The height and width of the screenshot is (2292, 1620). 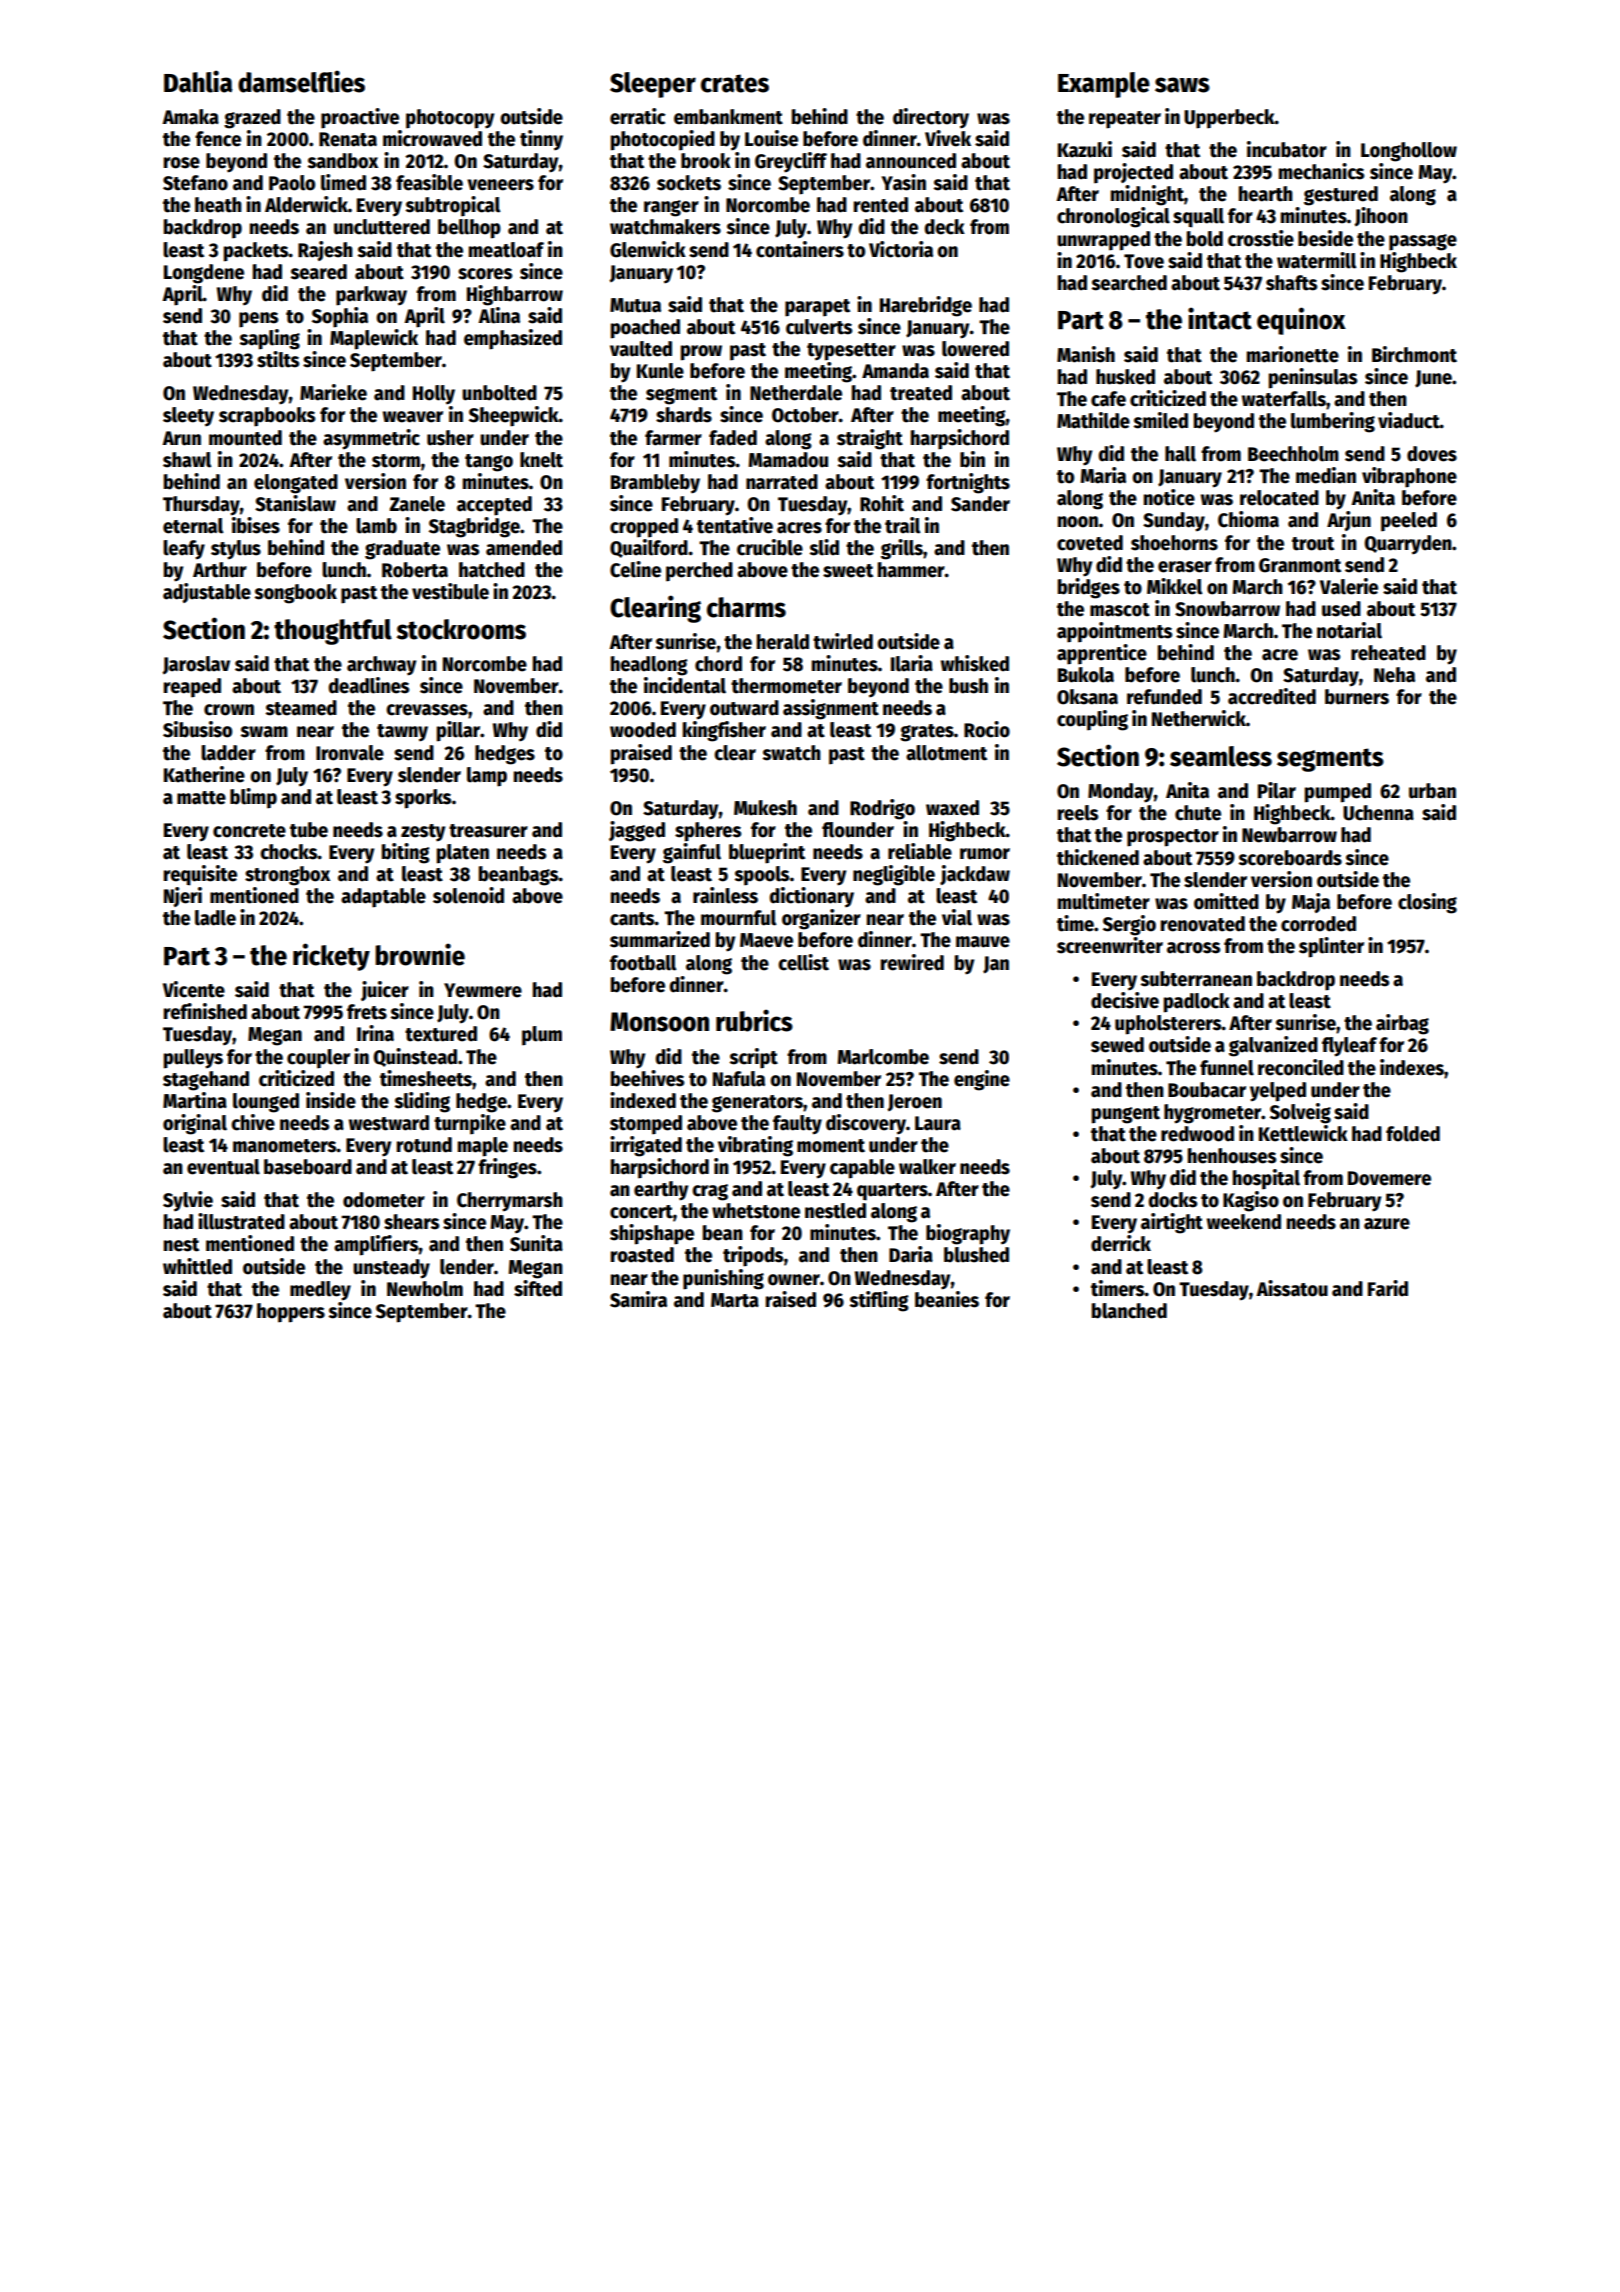 I want to click on swatch, so click(x=792, y=753).
